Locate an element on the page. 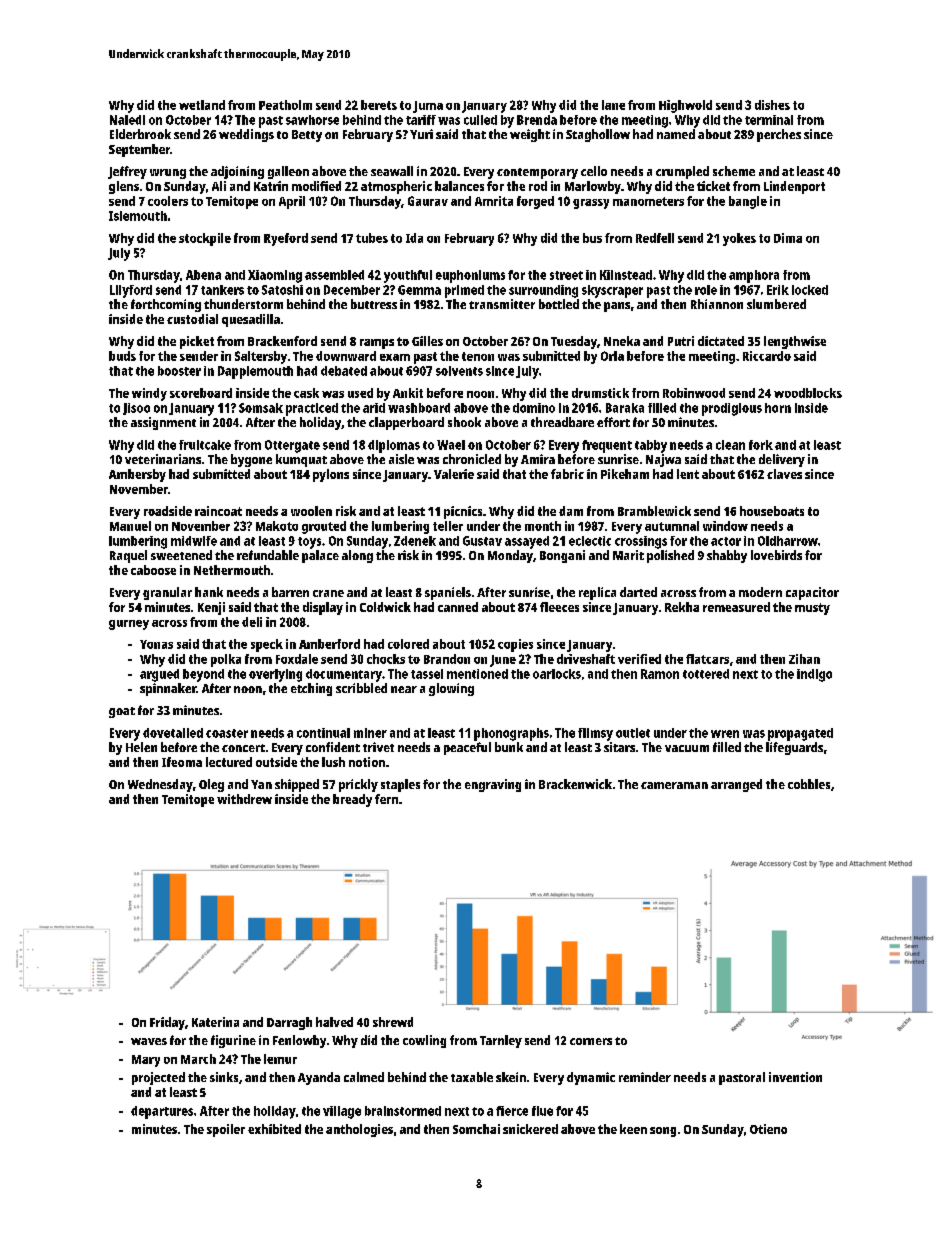 The width and height of the document is (952, 1233). lengthwise is located at coordinates (795, 342).
